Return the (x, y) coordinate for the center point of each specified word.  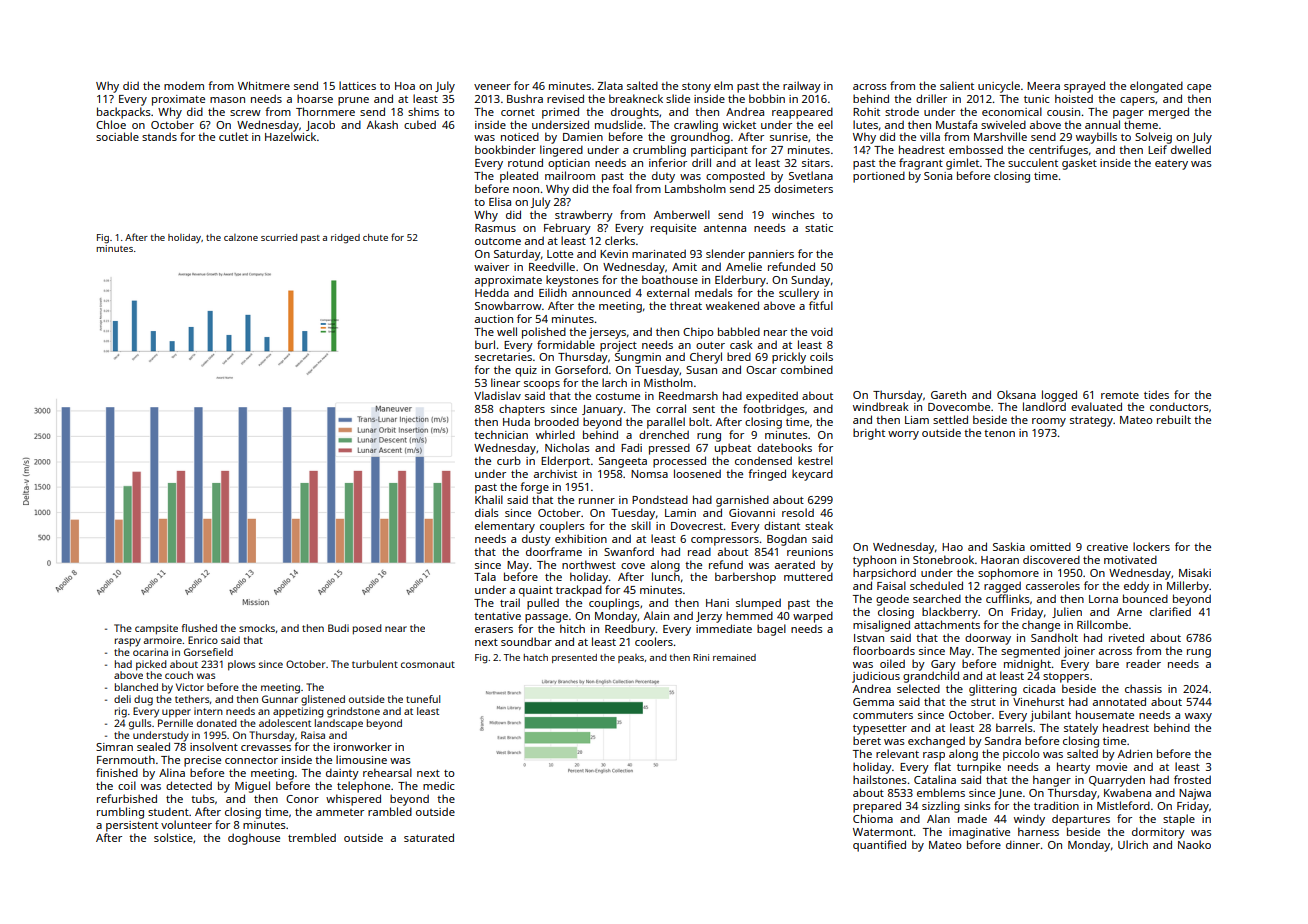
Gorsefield (208, 652)
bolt (699, 421)
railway (802, 87)
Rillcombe (1102, 624)
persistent (132, 826)
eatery (1171, 165)
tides (1156, 394)
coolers (654, 641)
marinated (659, 253)
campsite (156, 629)
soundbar (526, 641)
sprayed (1084, 87)
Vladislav (497, 395)
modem (184, 85)
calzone (241, 237)
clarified (1170, 611)
